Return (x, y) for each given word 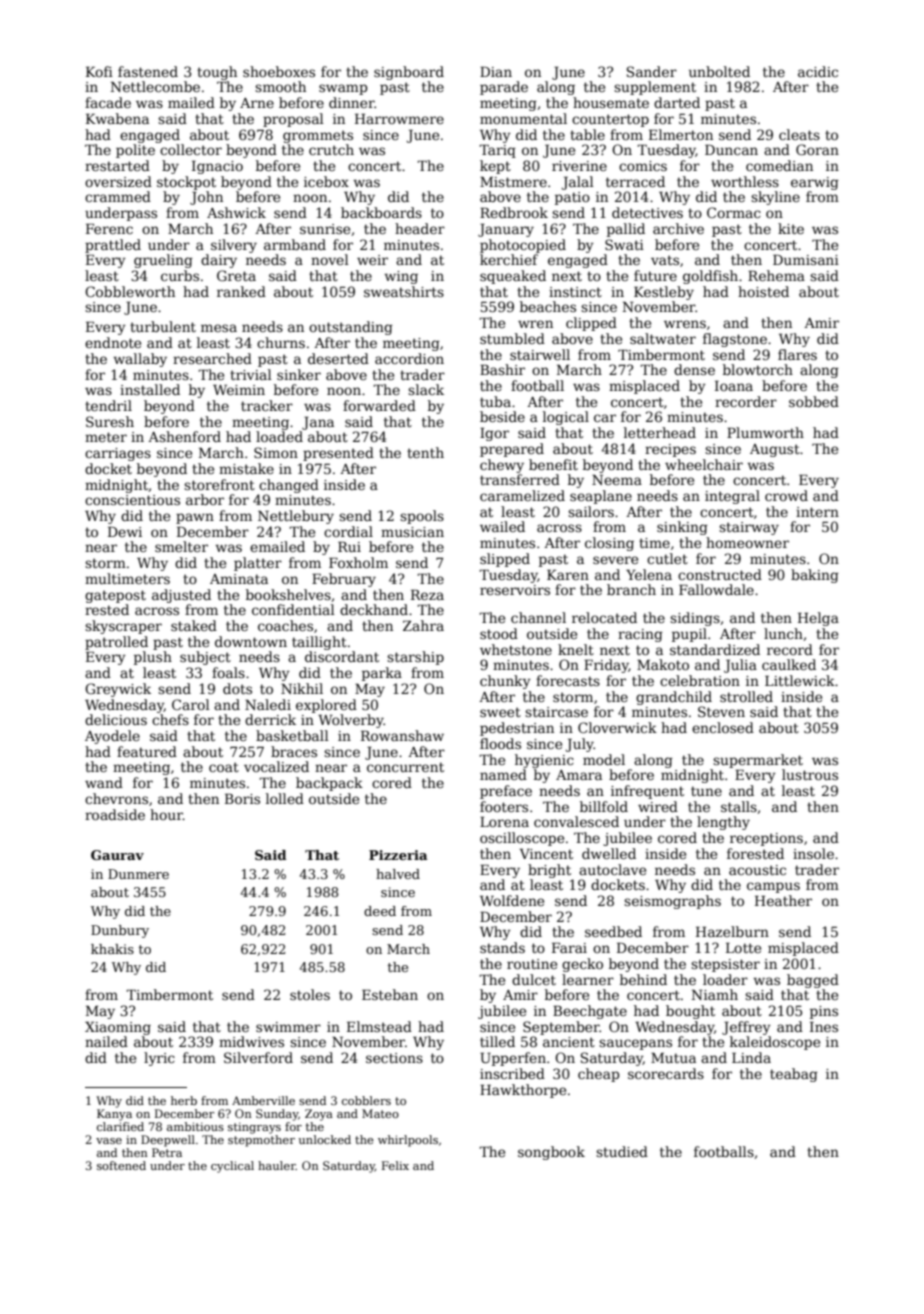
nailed (106, 1041)
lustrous (810, 774)
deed (380, 911)
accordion (409, 358)
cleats (799, 134)
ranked (241, 291)
